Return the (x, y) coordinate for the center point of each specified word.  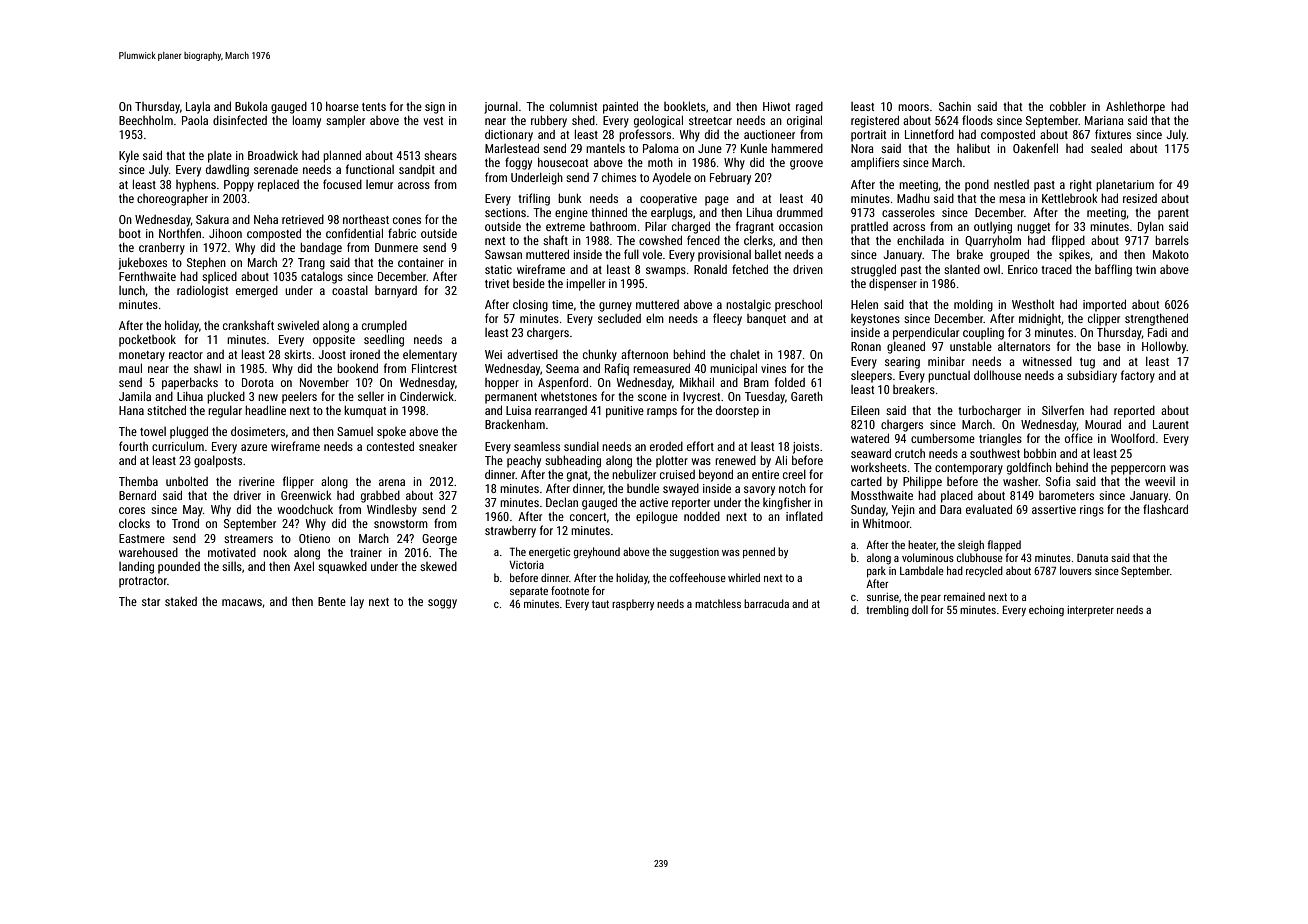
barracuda (766, 603)
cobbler (1068, 106)
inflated (804, 516)
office (1079, 438)
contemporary (969, 469)
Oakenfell (1035, 148)
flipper (298, 482)
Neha (266, 219)
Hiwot (776, 106)
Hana (131, 410)
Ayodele (671, 179)
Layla (198, 107)
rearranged (561, 412)
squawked (342, 568)
